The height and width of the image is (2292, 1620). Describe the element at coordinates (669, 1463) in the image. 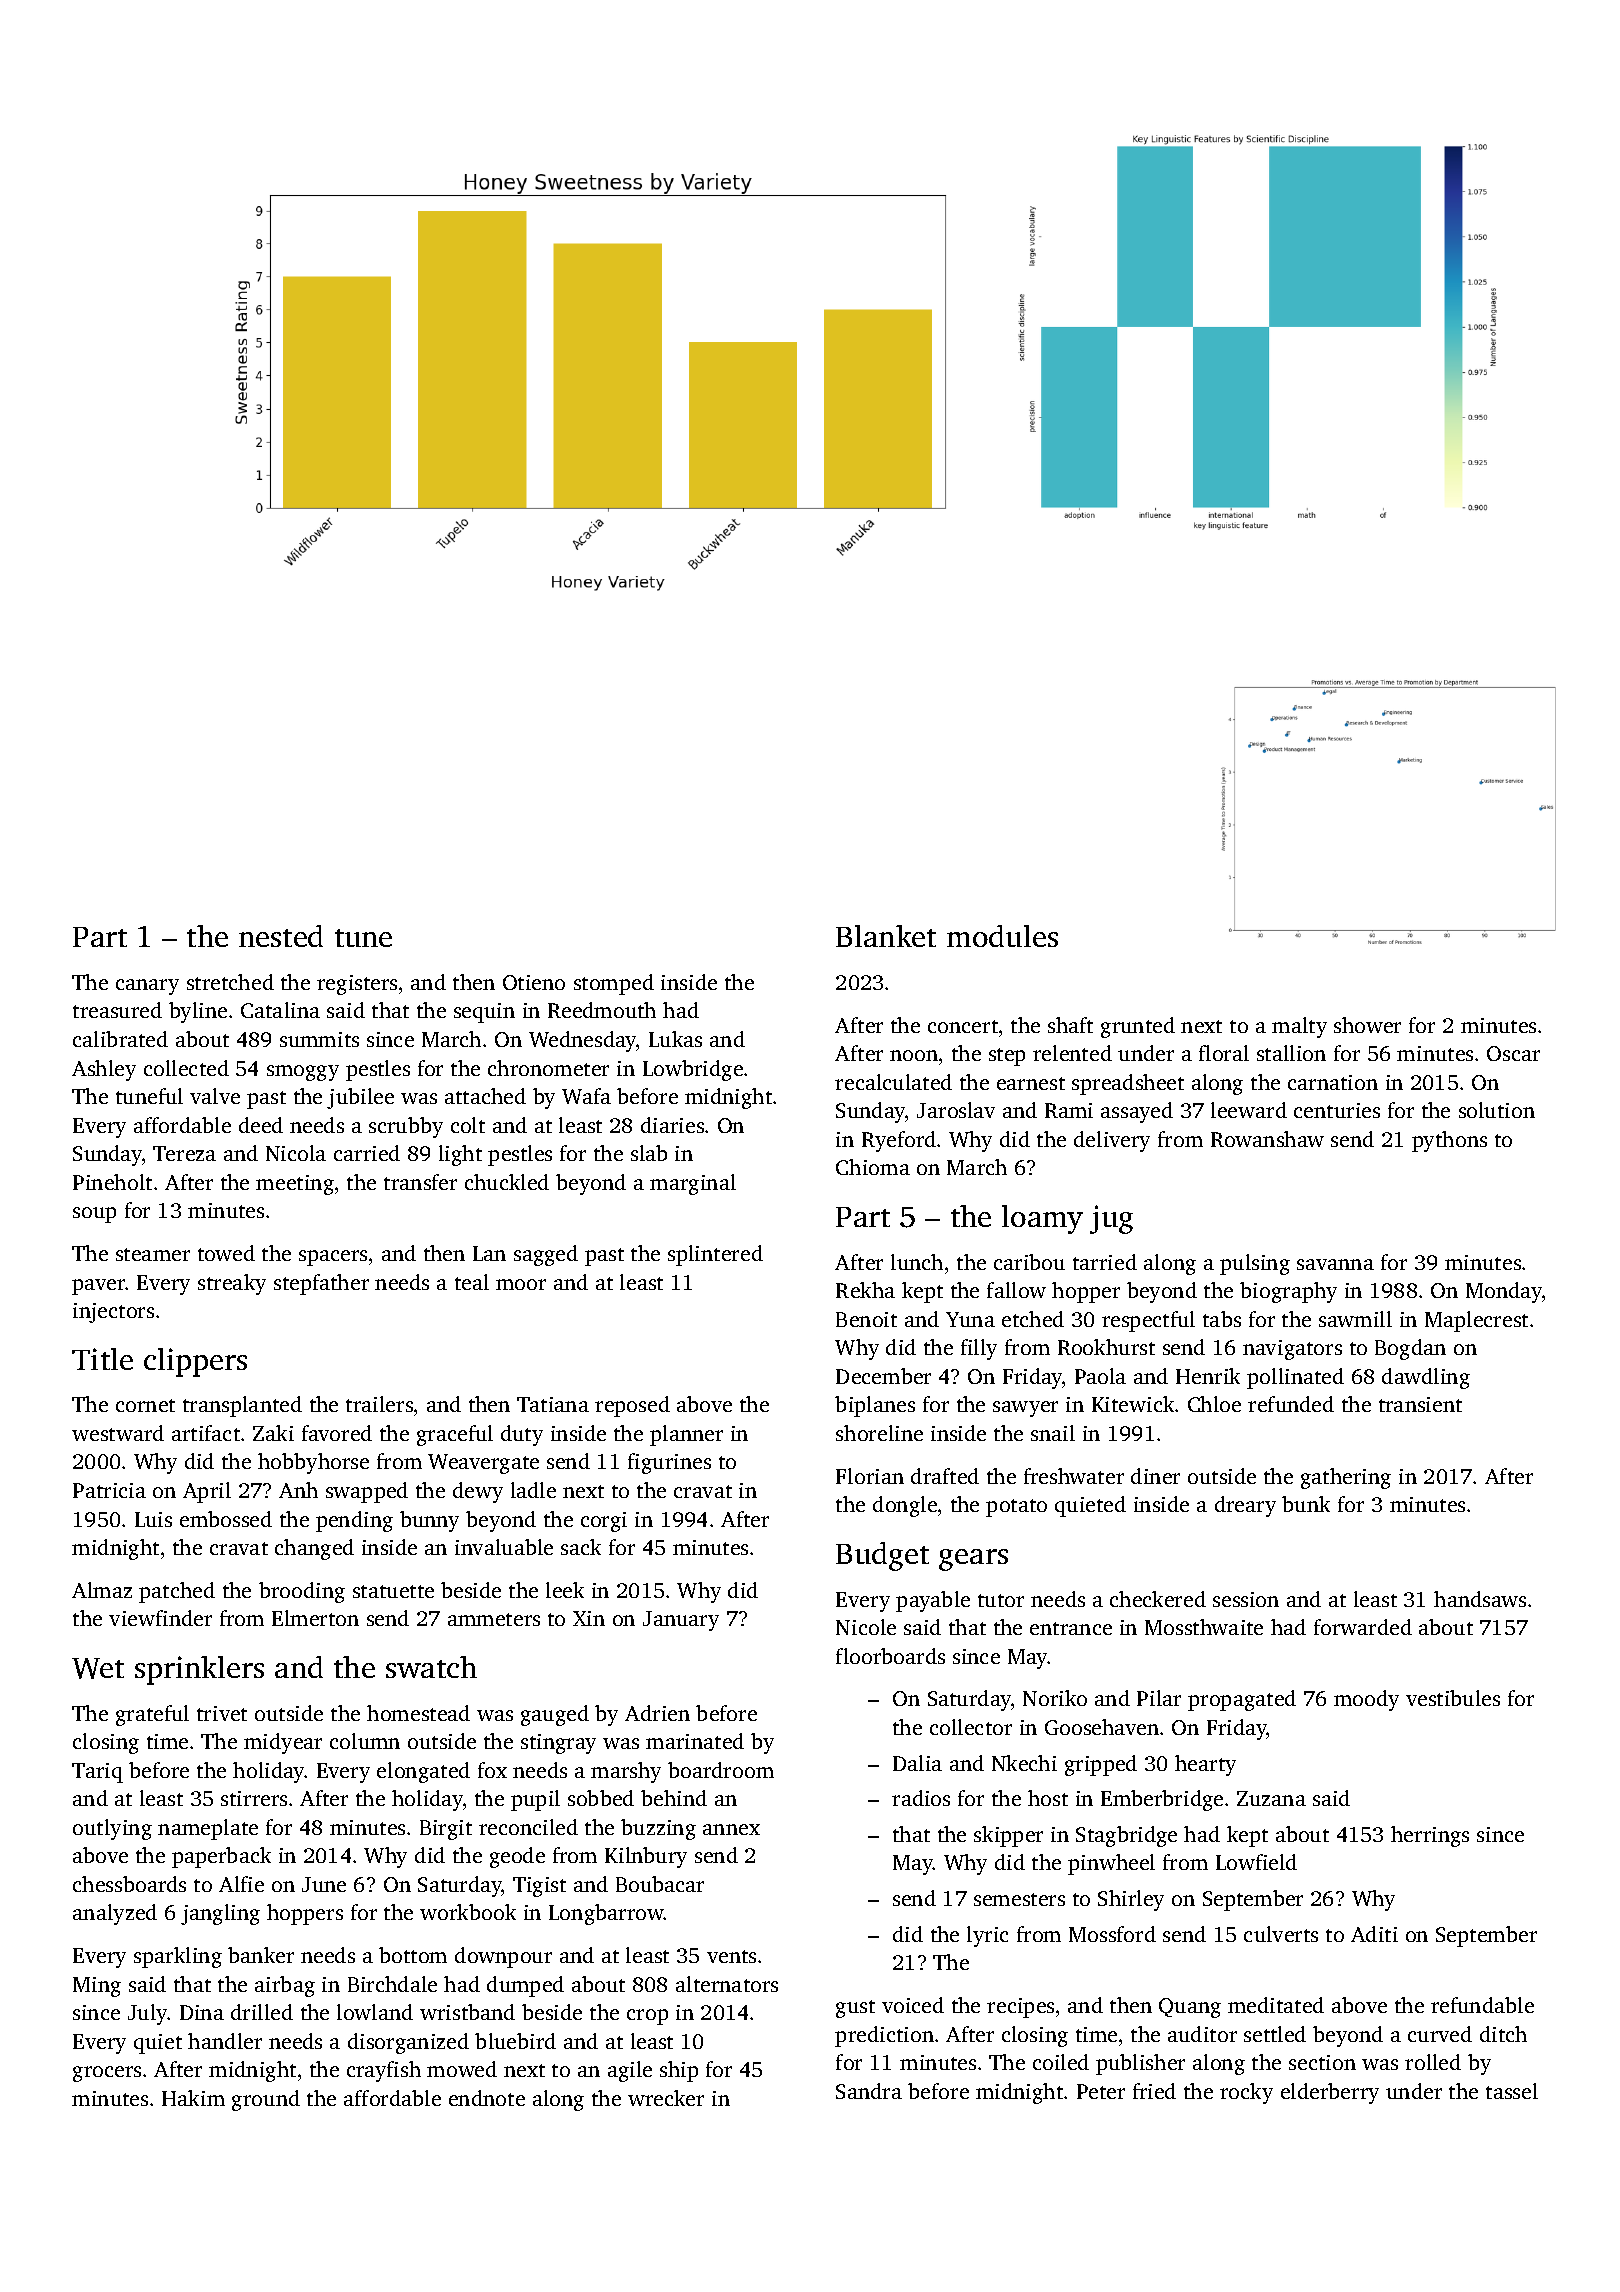

I see `figurines` at that location.
